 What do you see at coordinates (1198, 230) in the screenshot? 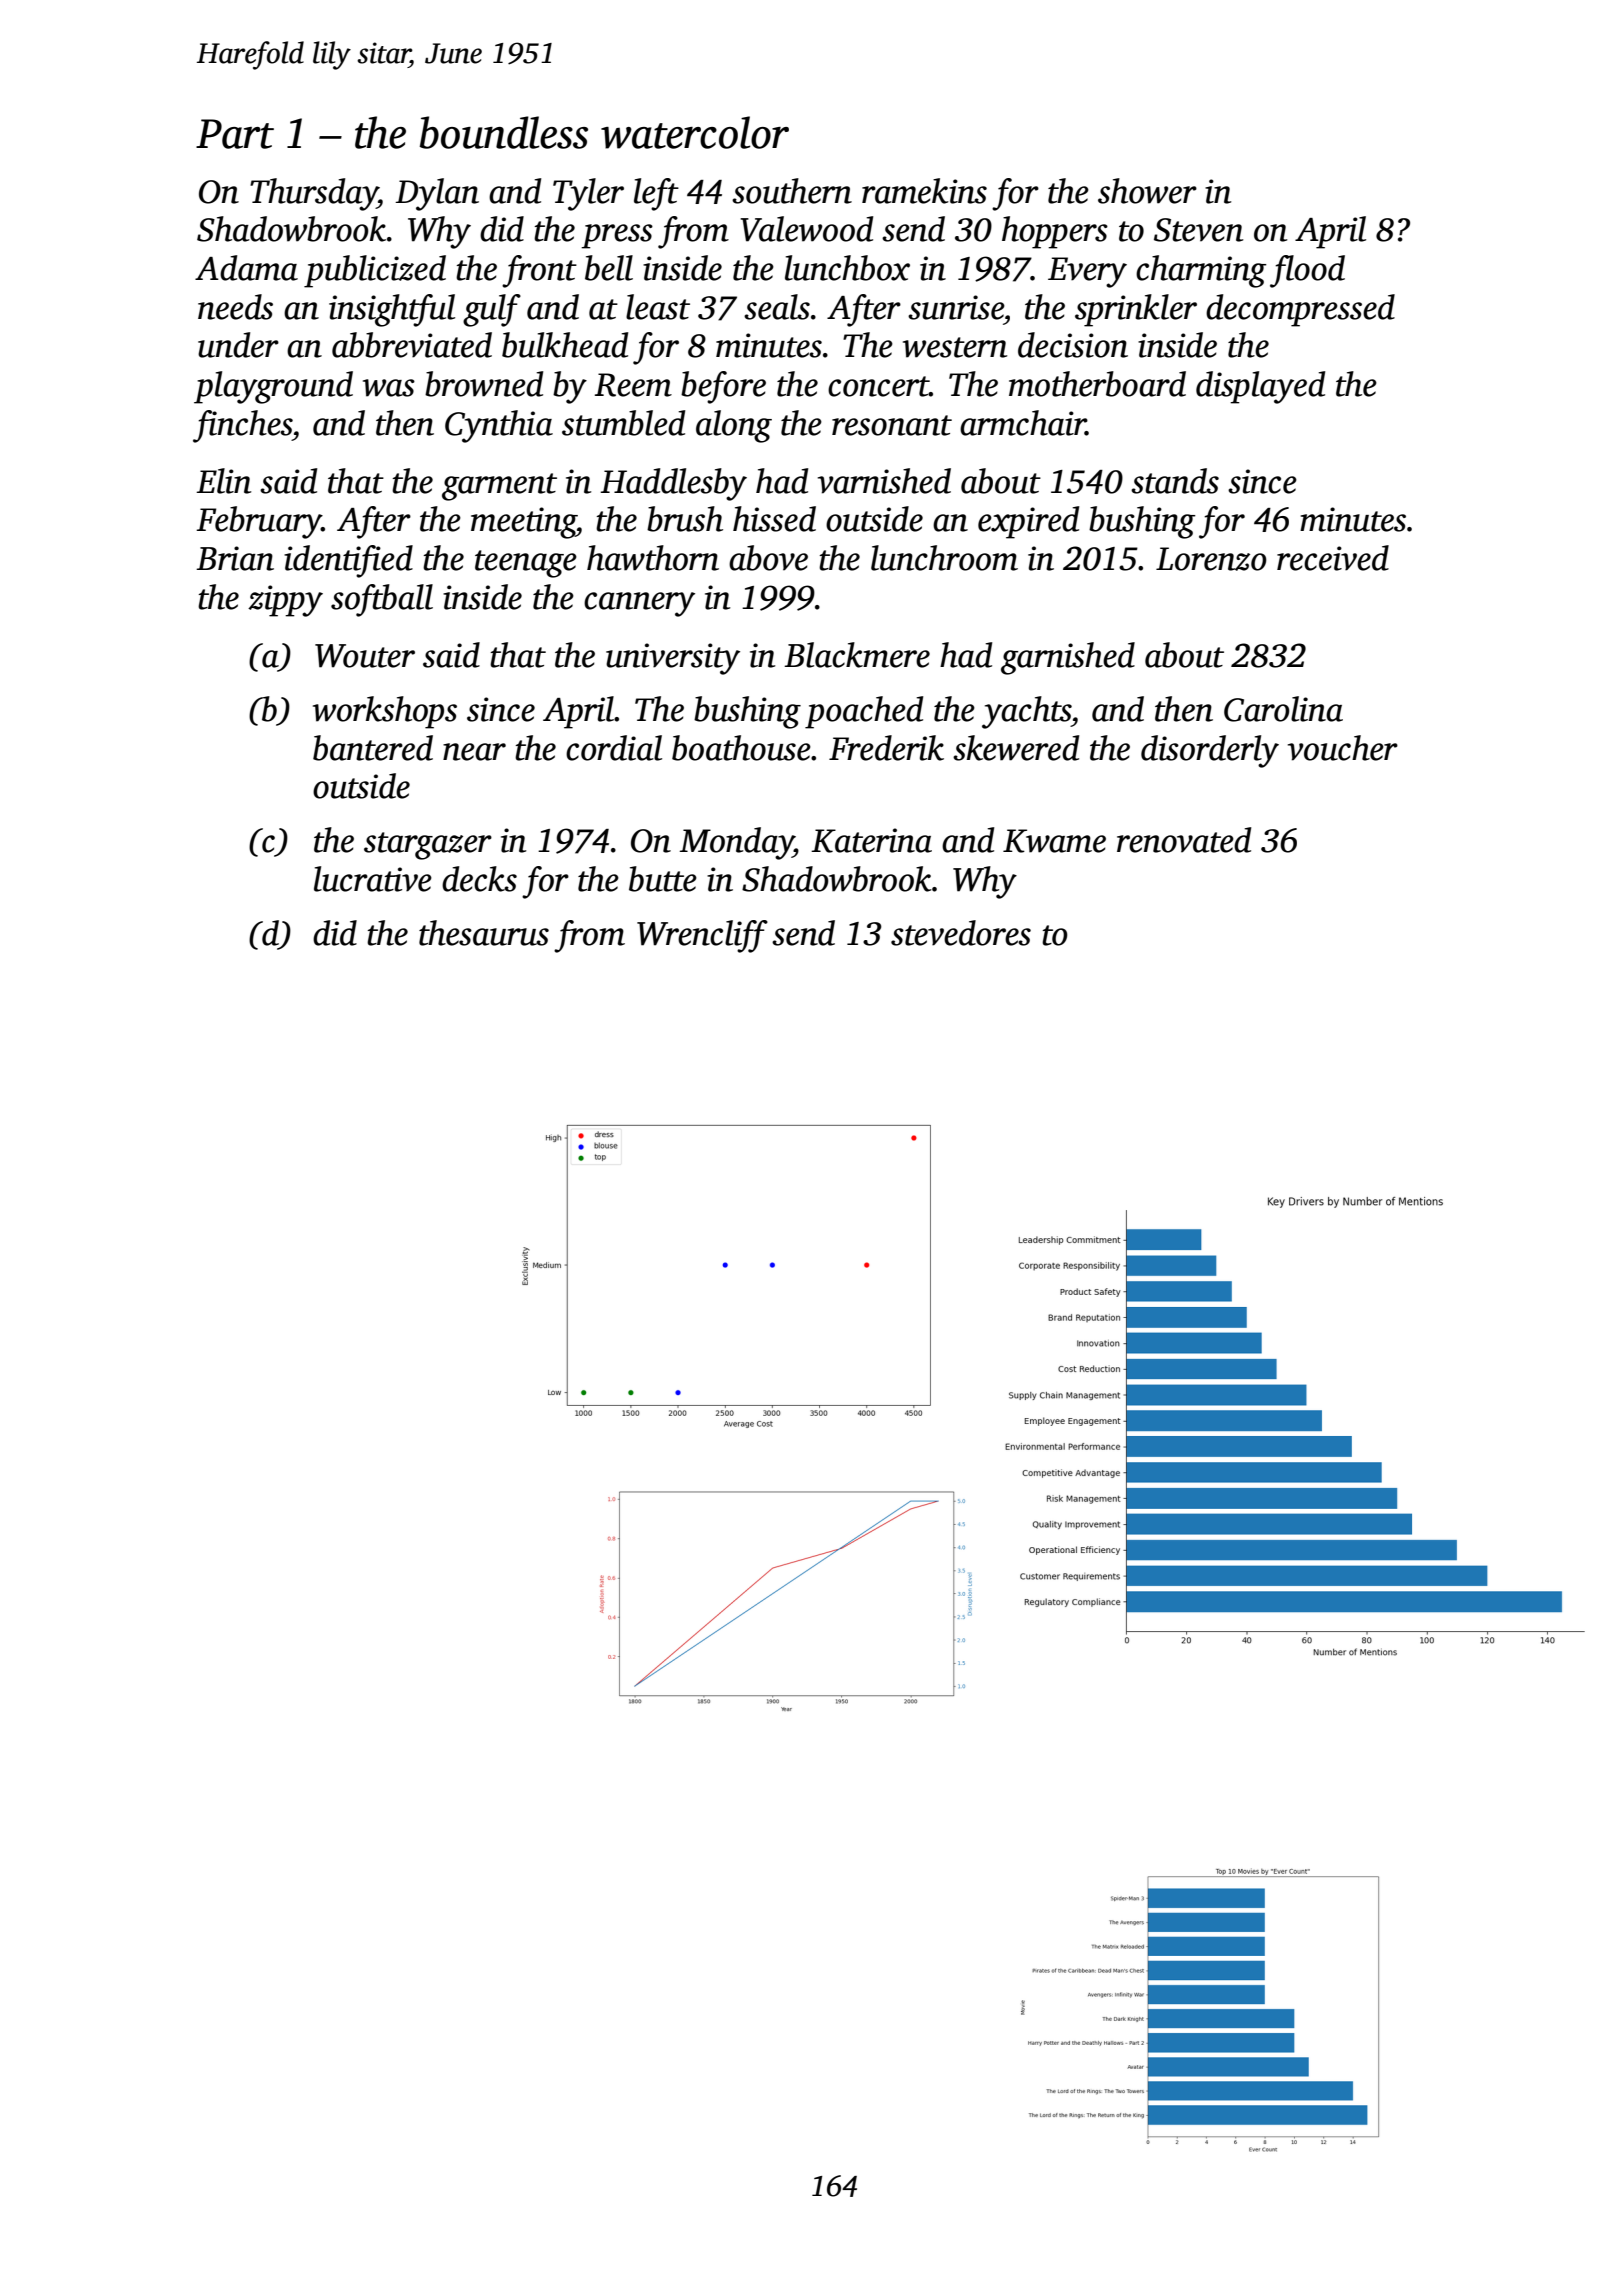
I see `Steven` at bounding box center [1198, 230].
